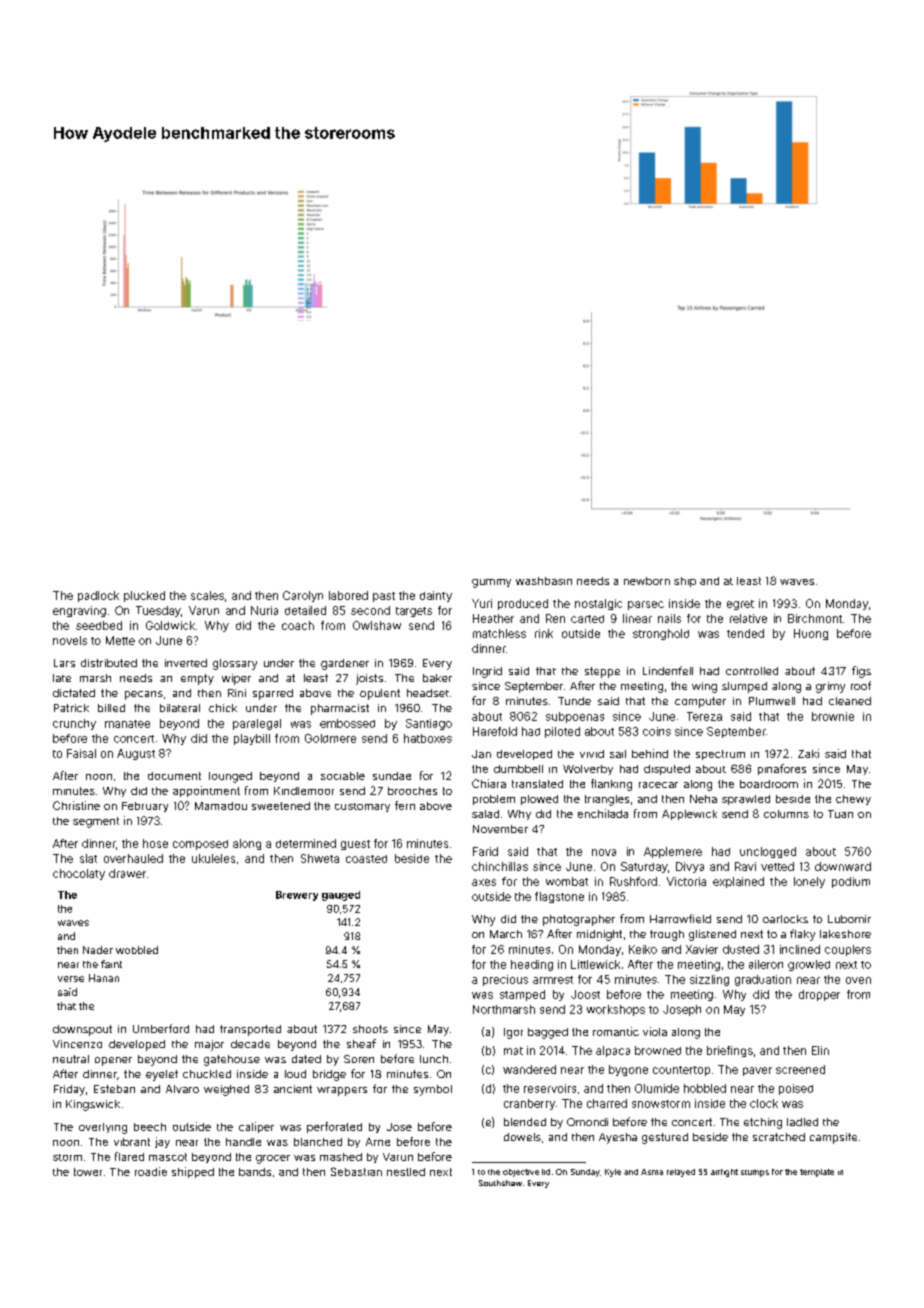 The height and width of the document is (1308, 924). Describe the element at coordinates (602, 672) in the document. I see `steppe` at that location.
